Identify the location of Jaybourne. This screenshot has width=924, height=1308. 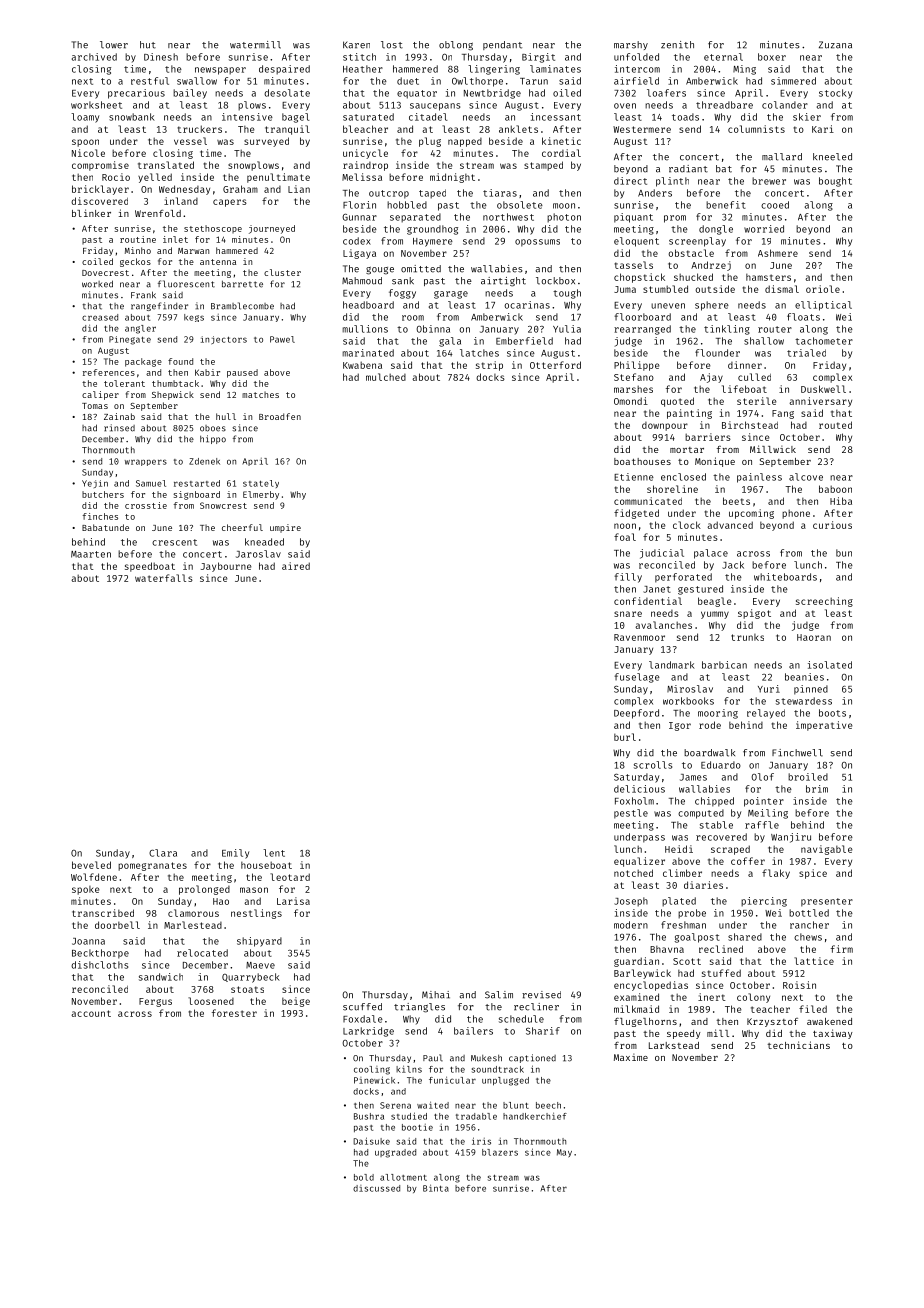
(226, 567).
